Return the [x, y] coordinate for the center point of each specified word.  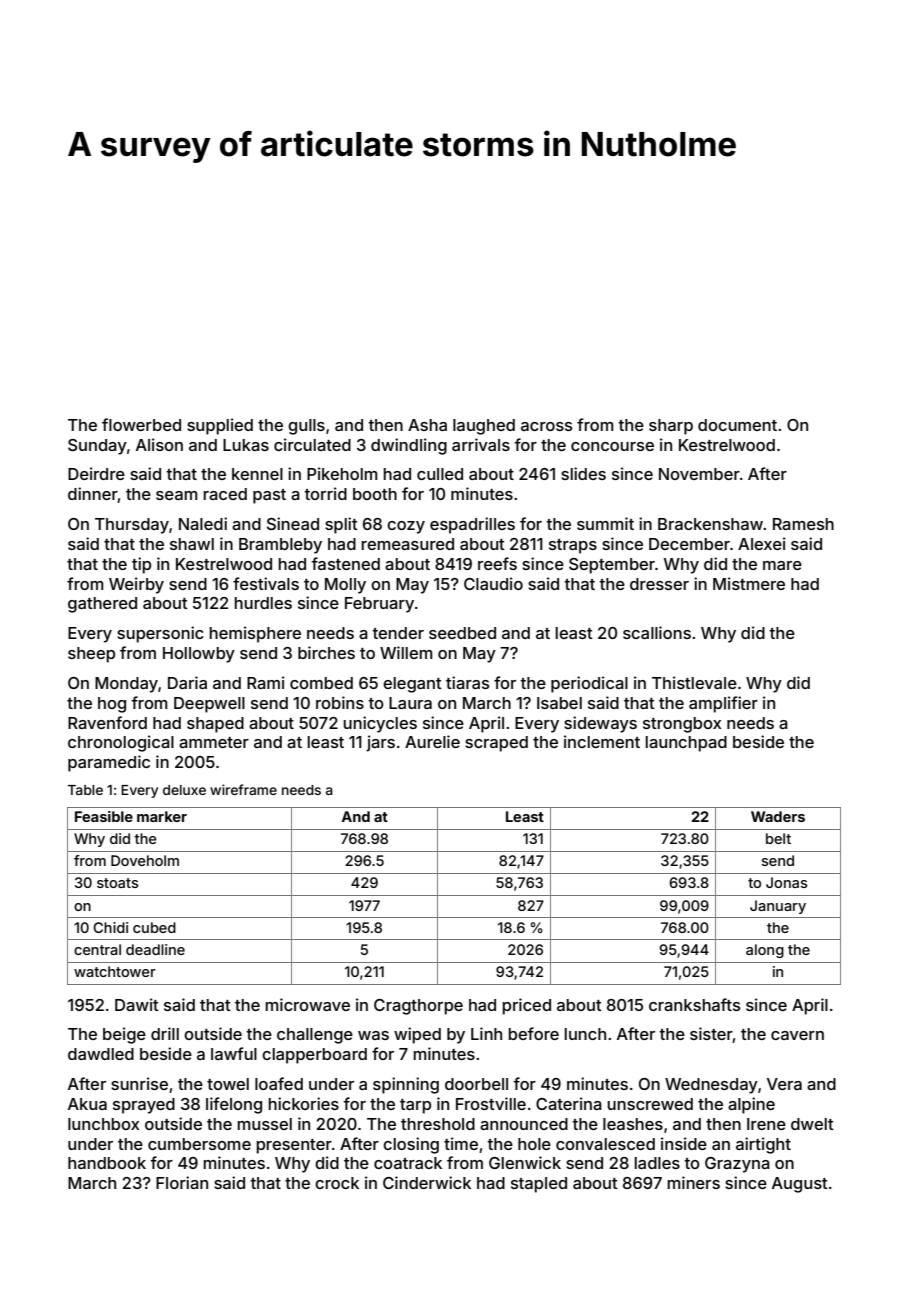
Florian [182, 1182]
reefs [497, 563]
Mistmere [749, 583]
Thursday [132, 526]
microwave [308, 1004]
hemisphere [255, 634]
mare [782, 565]
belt [778, 838]
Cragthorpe [418, 1007]
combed [321, 683]
